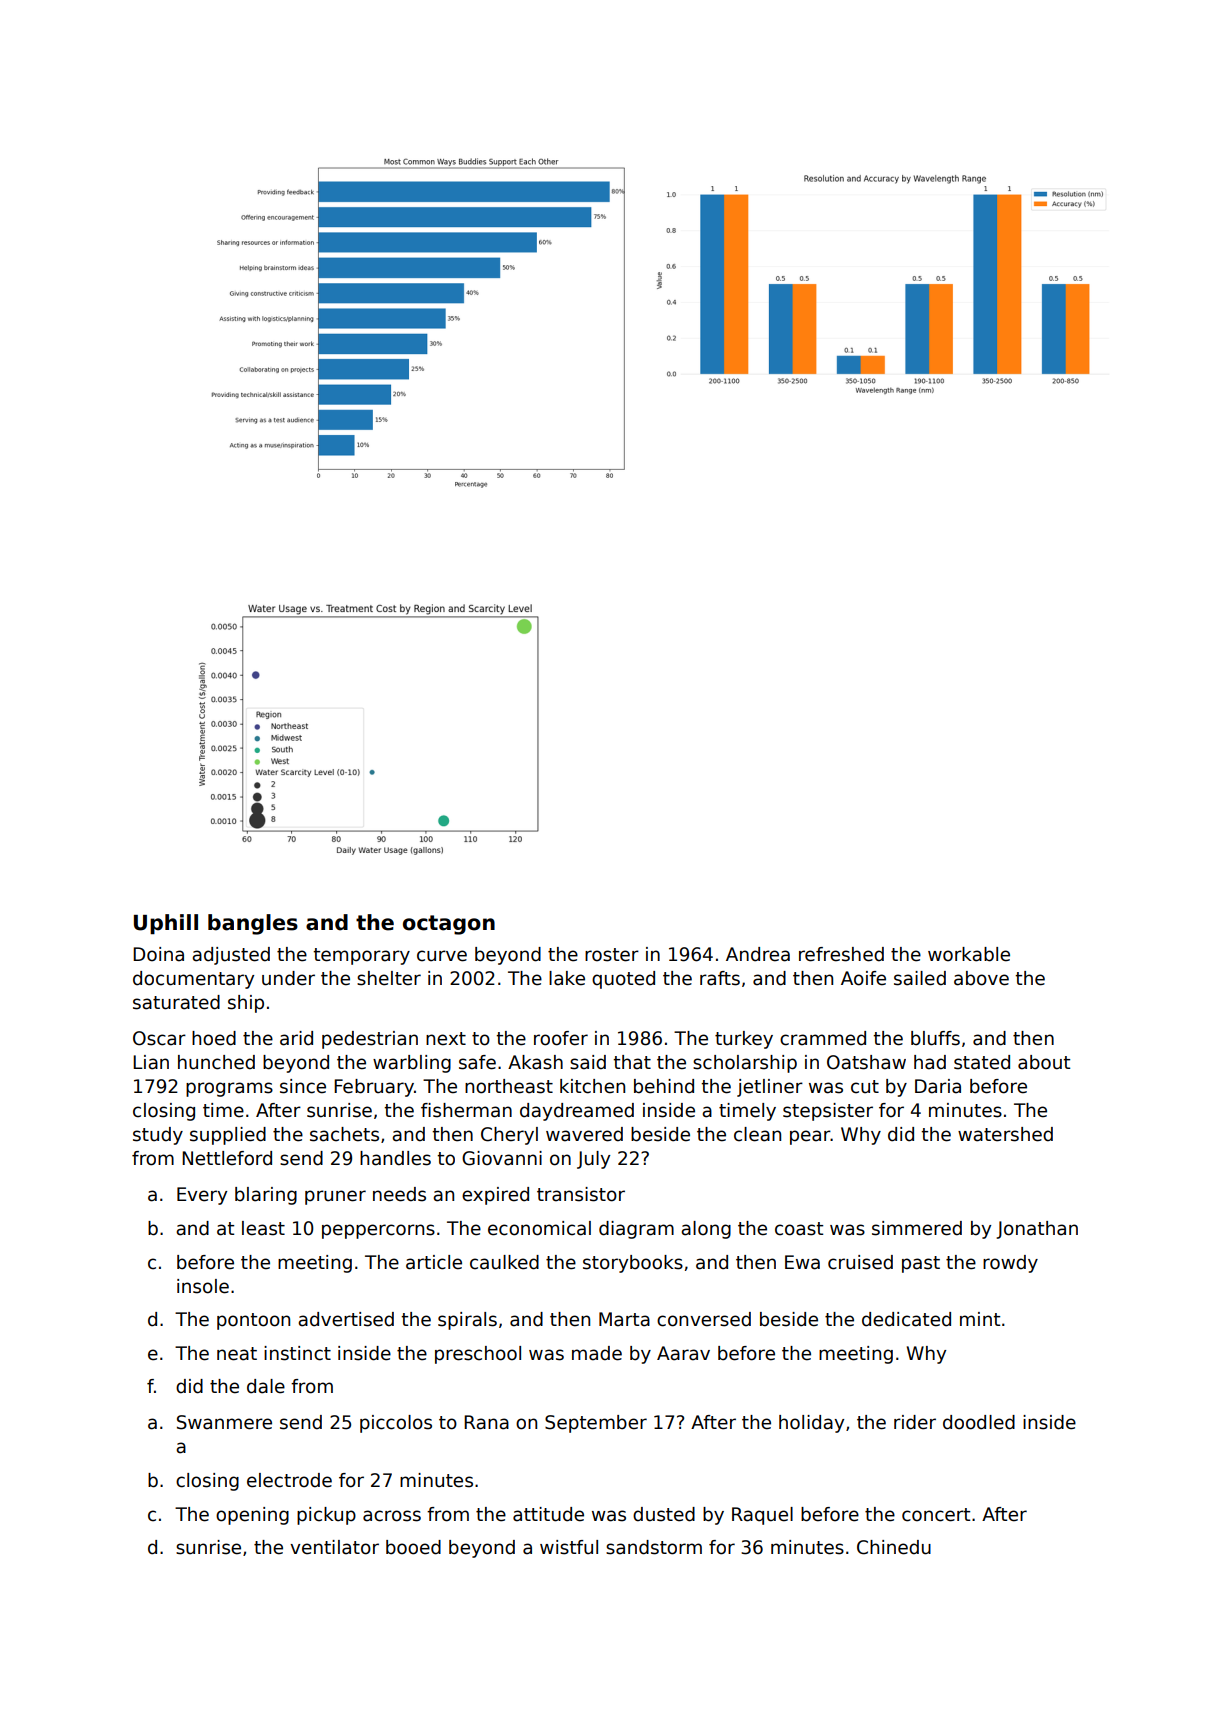 This screenshot has width=1221, height=1727. What do you see at coordinates (449, 925) in the screenshot?
I see `octagon` at bounding box center [449, 925].
